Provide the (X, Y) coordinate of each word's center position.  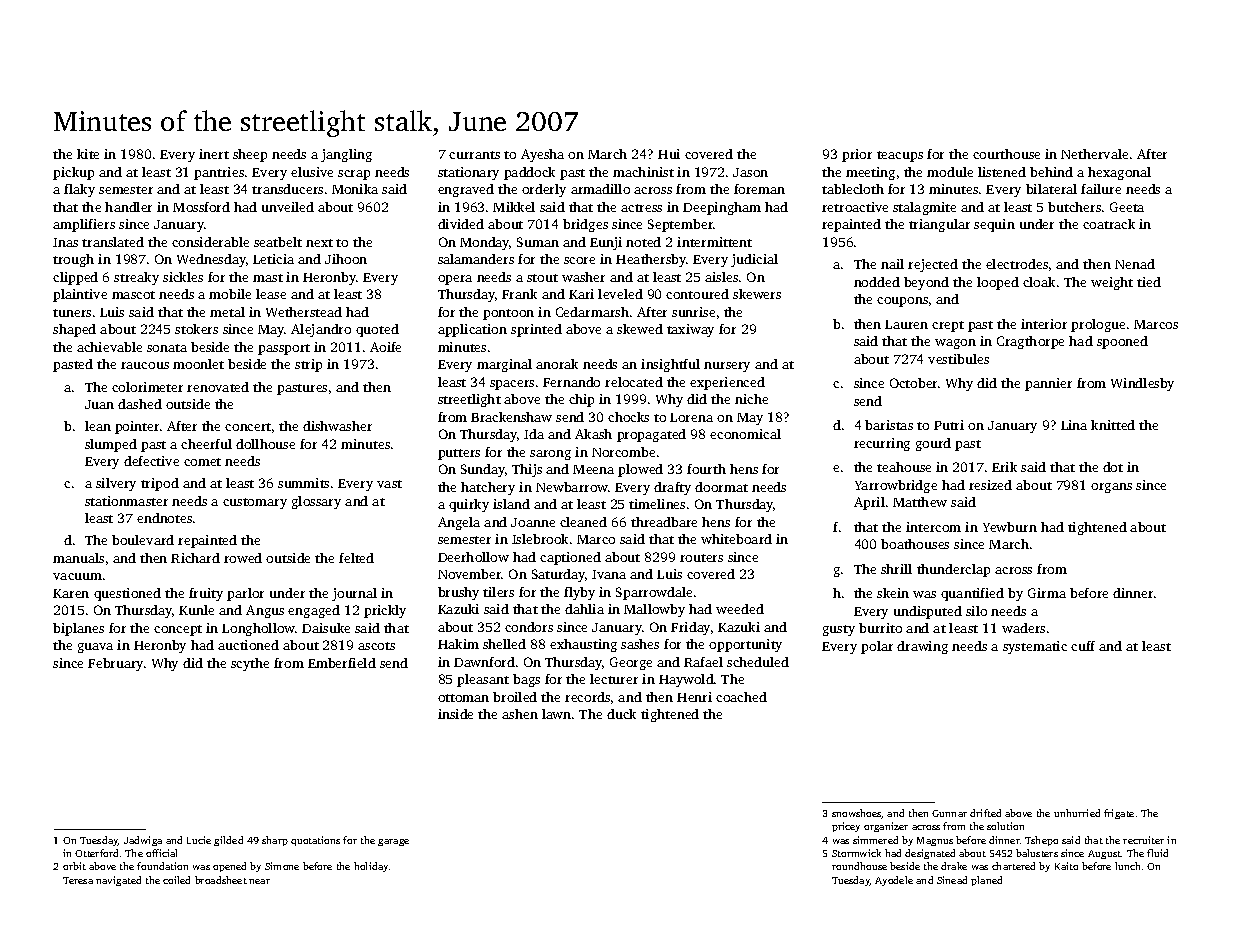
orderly (544, 190)
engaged (314, 611)
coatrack (1109, 224)
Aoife (385, 347)
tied (1149, 282)
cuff (1083, 646)
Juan (99, 404)
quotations (315, 841)
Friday (690, 628)
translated (113, 242)
